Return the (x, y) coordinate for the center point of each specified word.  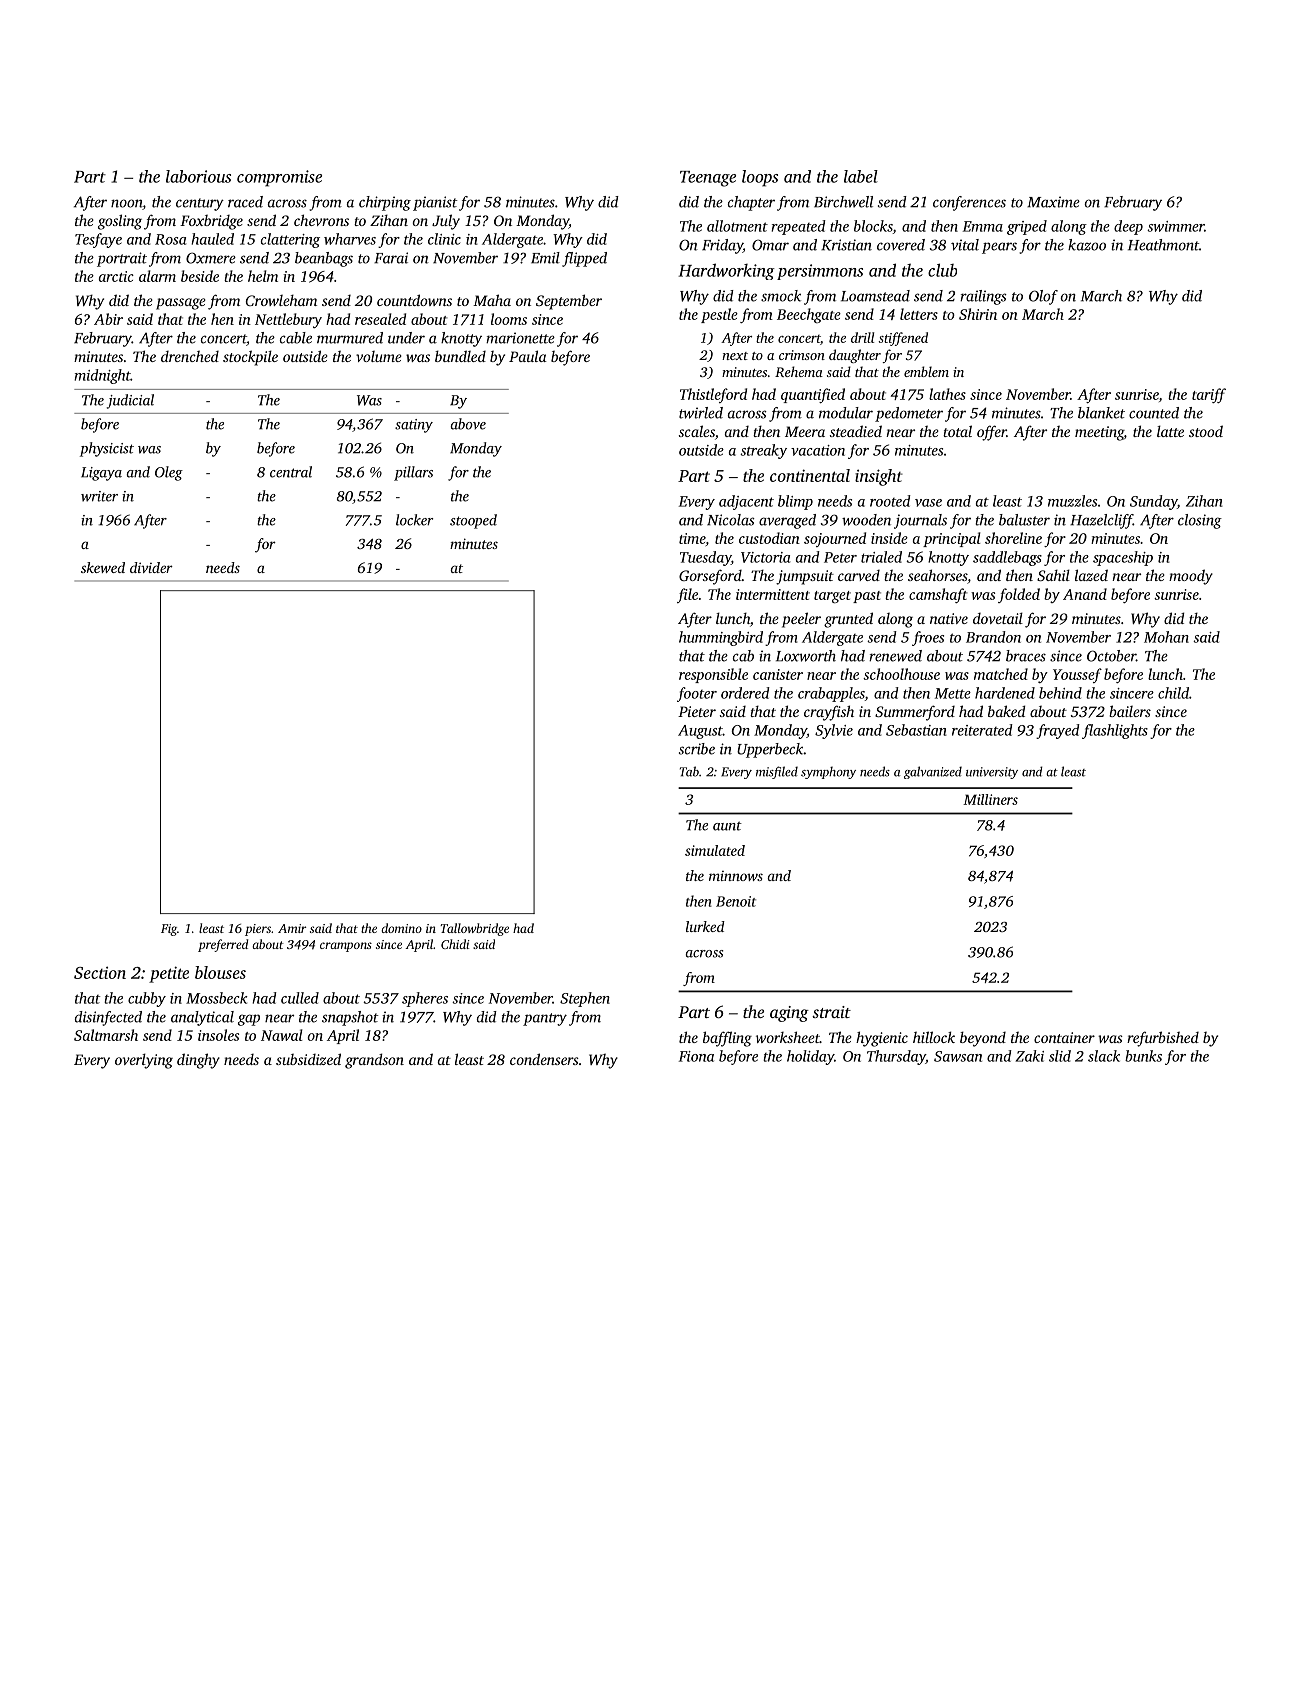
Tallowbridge (474, 929)
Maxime (1053, 202)
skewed (103, 567)
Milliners (990, 799)
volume (379, 356)
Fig (169, 930)
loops (760, 178)
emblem (926, 371)
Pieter (697, 711)
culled (300, 998)
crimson (802, 355)
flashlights (1115, 731)
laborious (198, 176)
